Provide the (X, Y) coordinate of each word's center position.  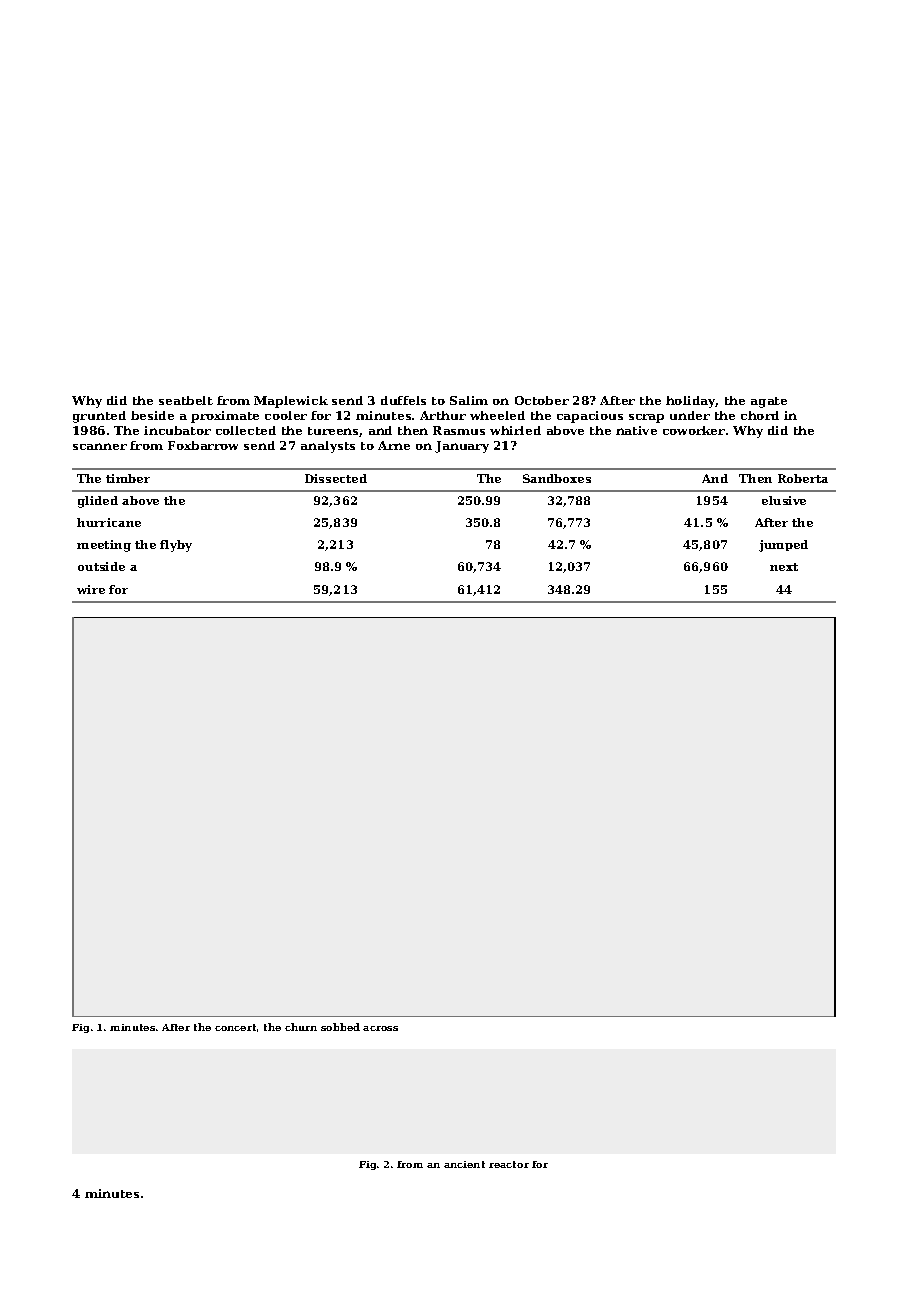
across (380, 1028)
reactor (509, 1164)
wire (91, 589)
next (784, 567)
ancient (464, 1164)
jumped (783, 546)
